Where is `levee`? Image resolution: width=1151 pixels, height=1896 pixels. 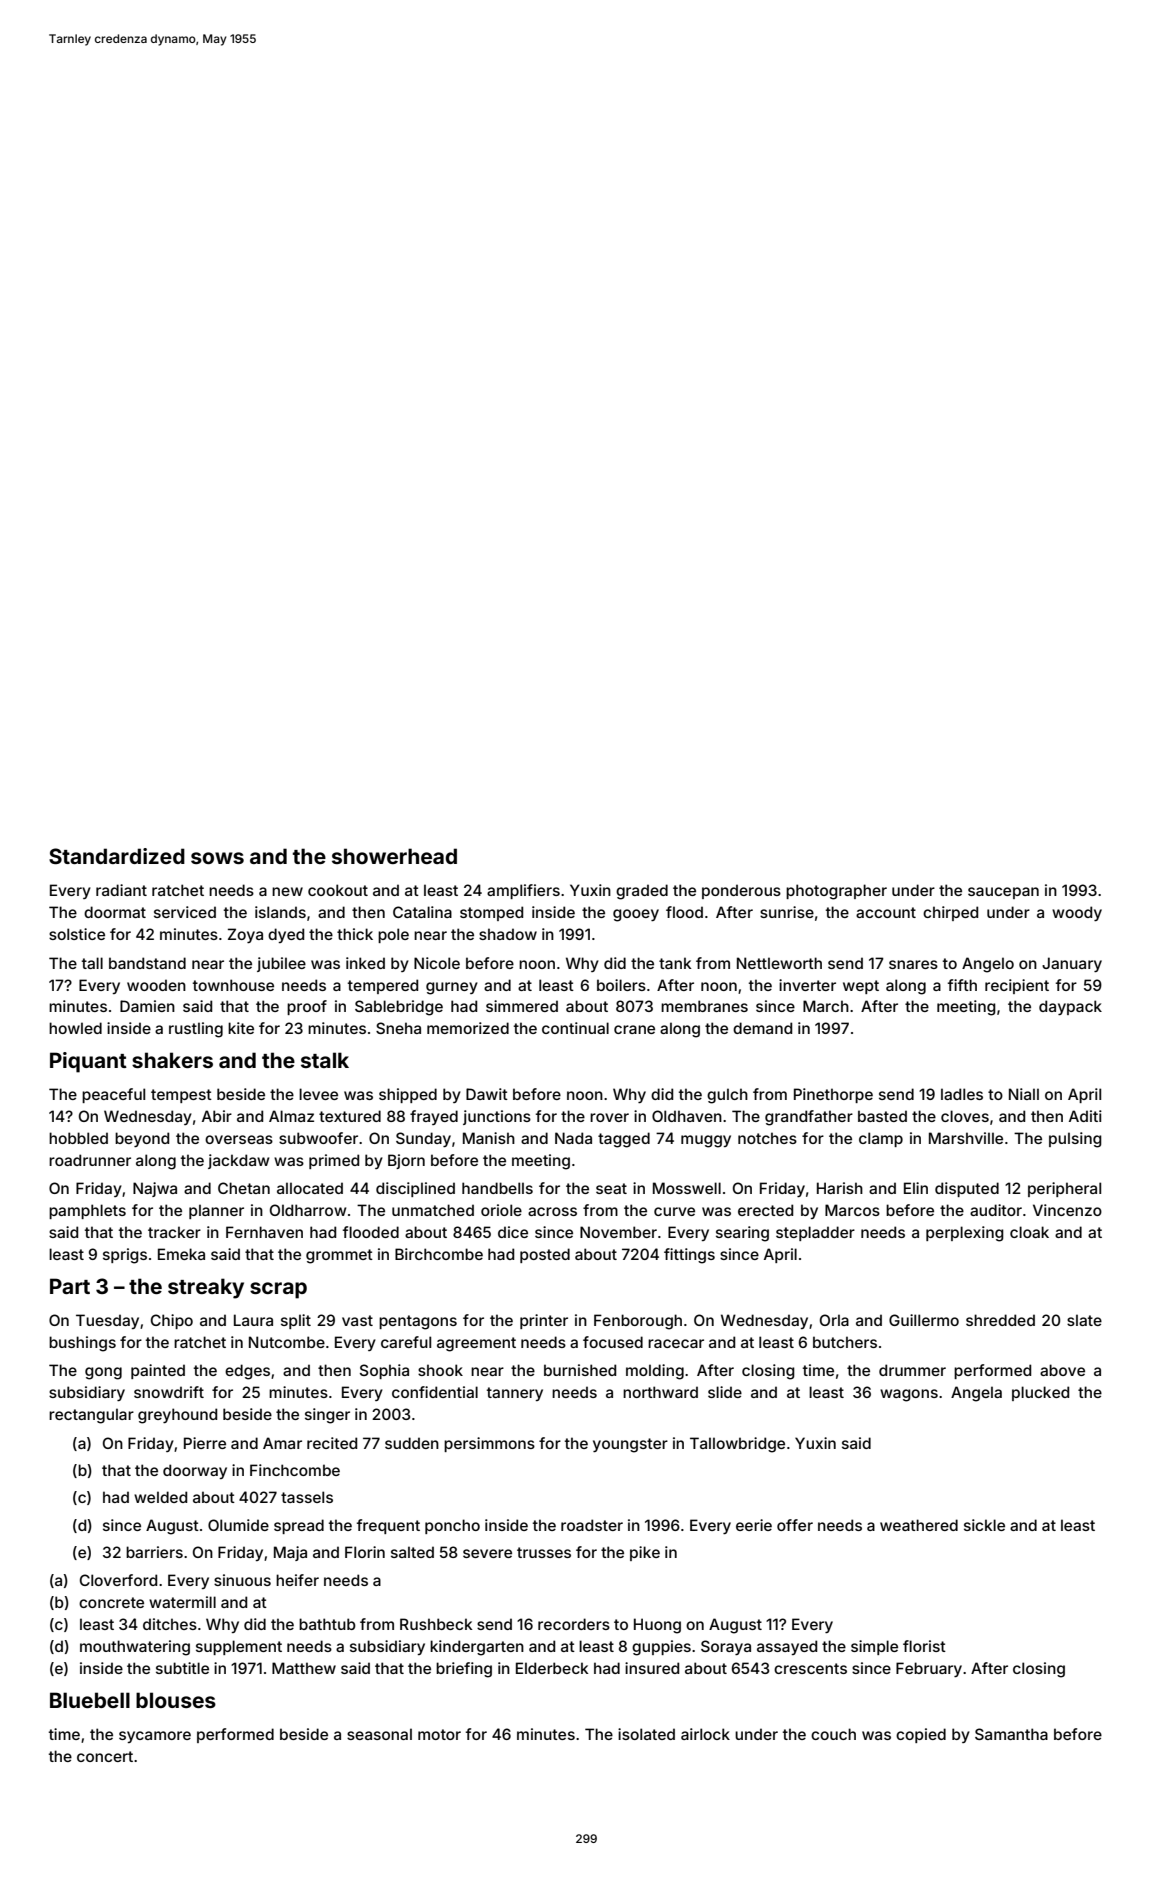 levee is located at coordinates (318, 1094).
